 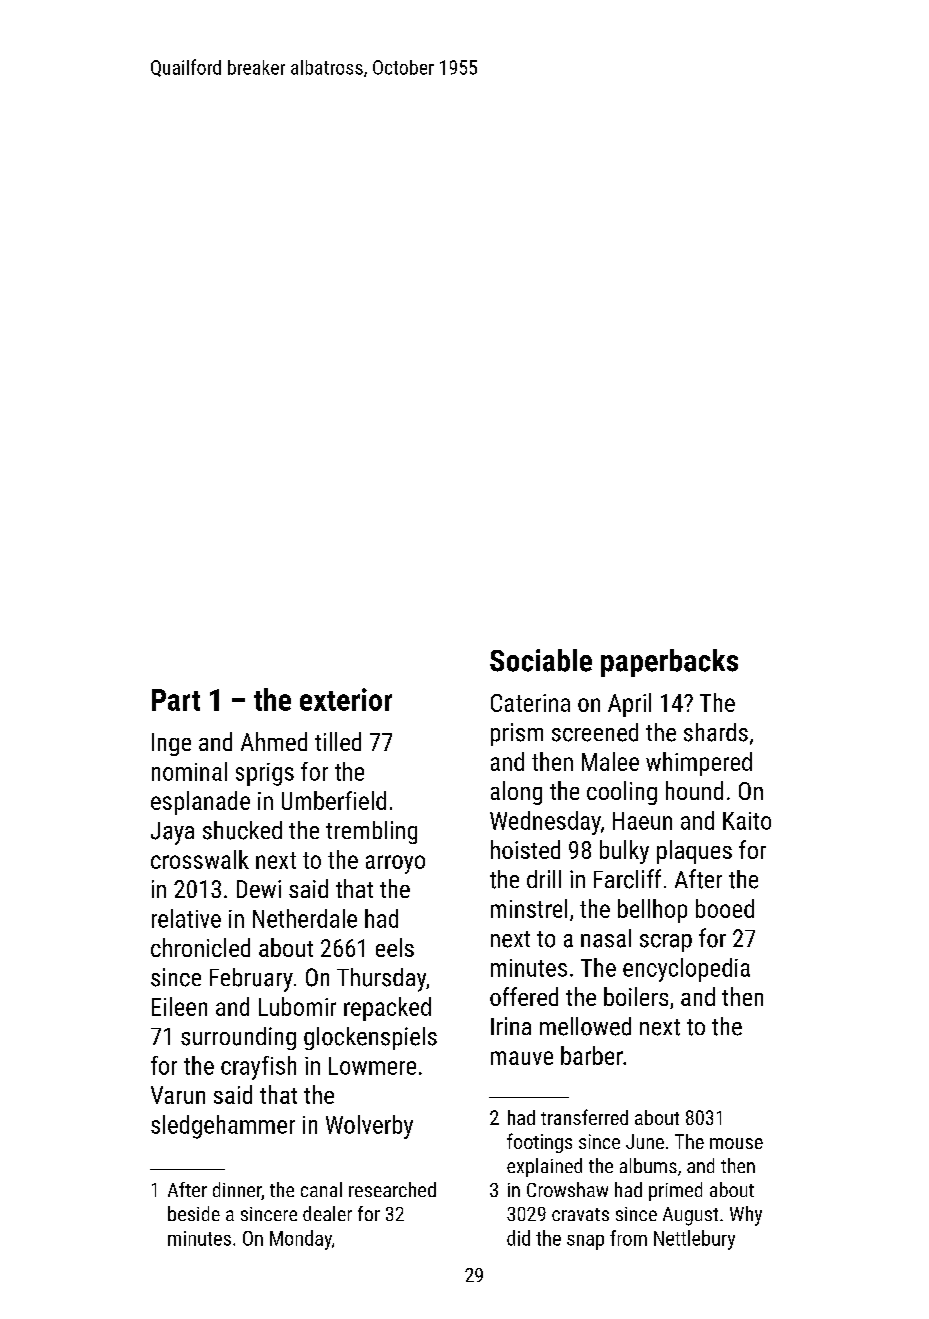 I want to click on did, so click(x=518, y=1238).
